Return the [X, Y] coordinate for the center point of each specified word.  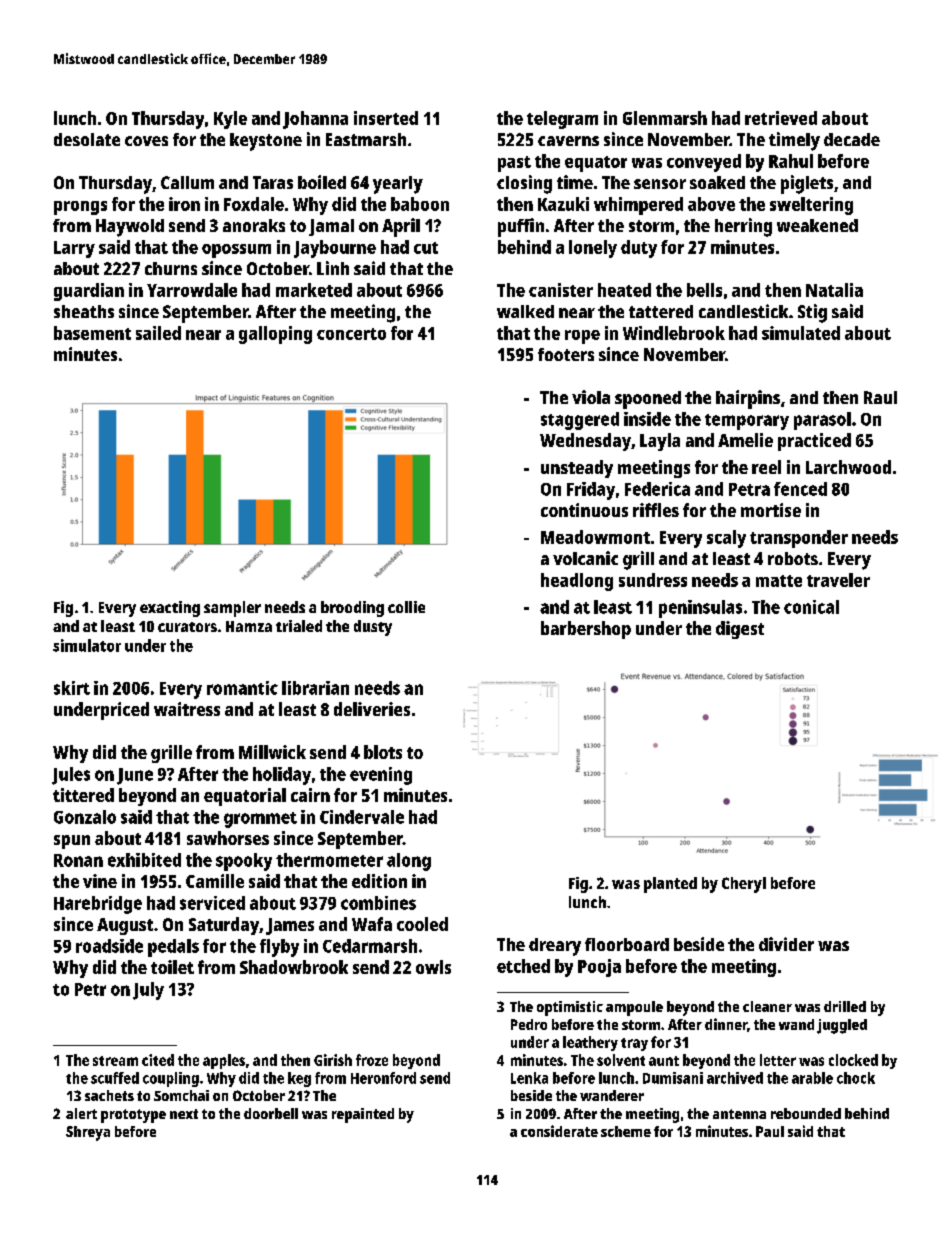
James [290, 926]
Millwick [272, 752]
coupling [171, 1079]
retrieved [781, 118]
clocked [853, 1060]
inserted [386, 118]
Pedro [529, 1024]
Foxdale [254, 204]
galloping [275, 335]
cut [426, 248]
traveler [838, 580]
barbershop [586, 630]
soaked [717, 182]
